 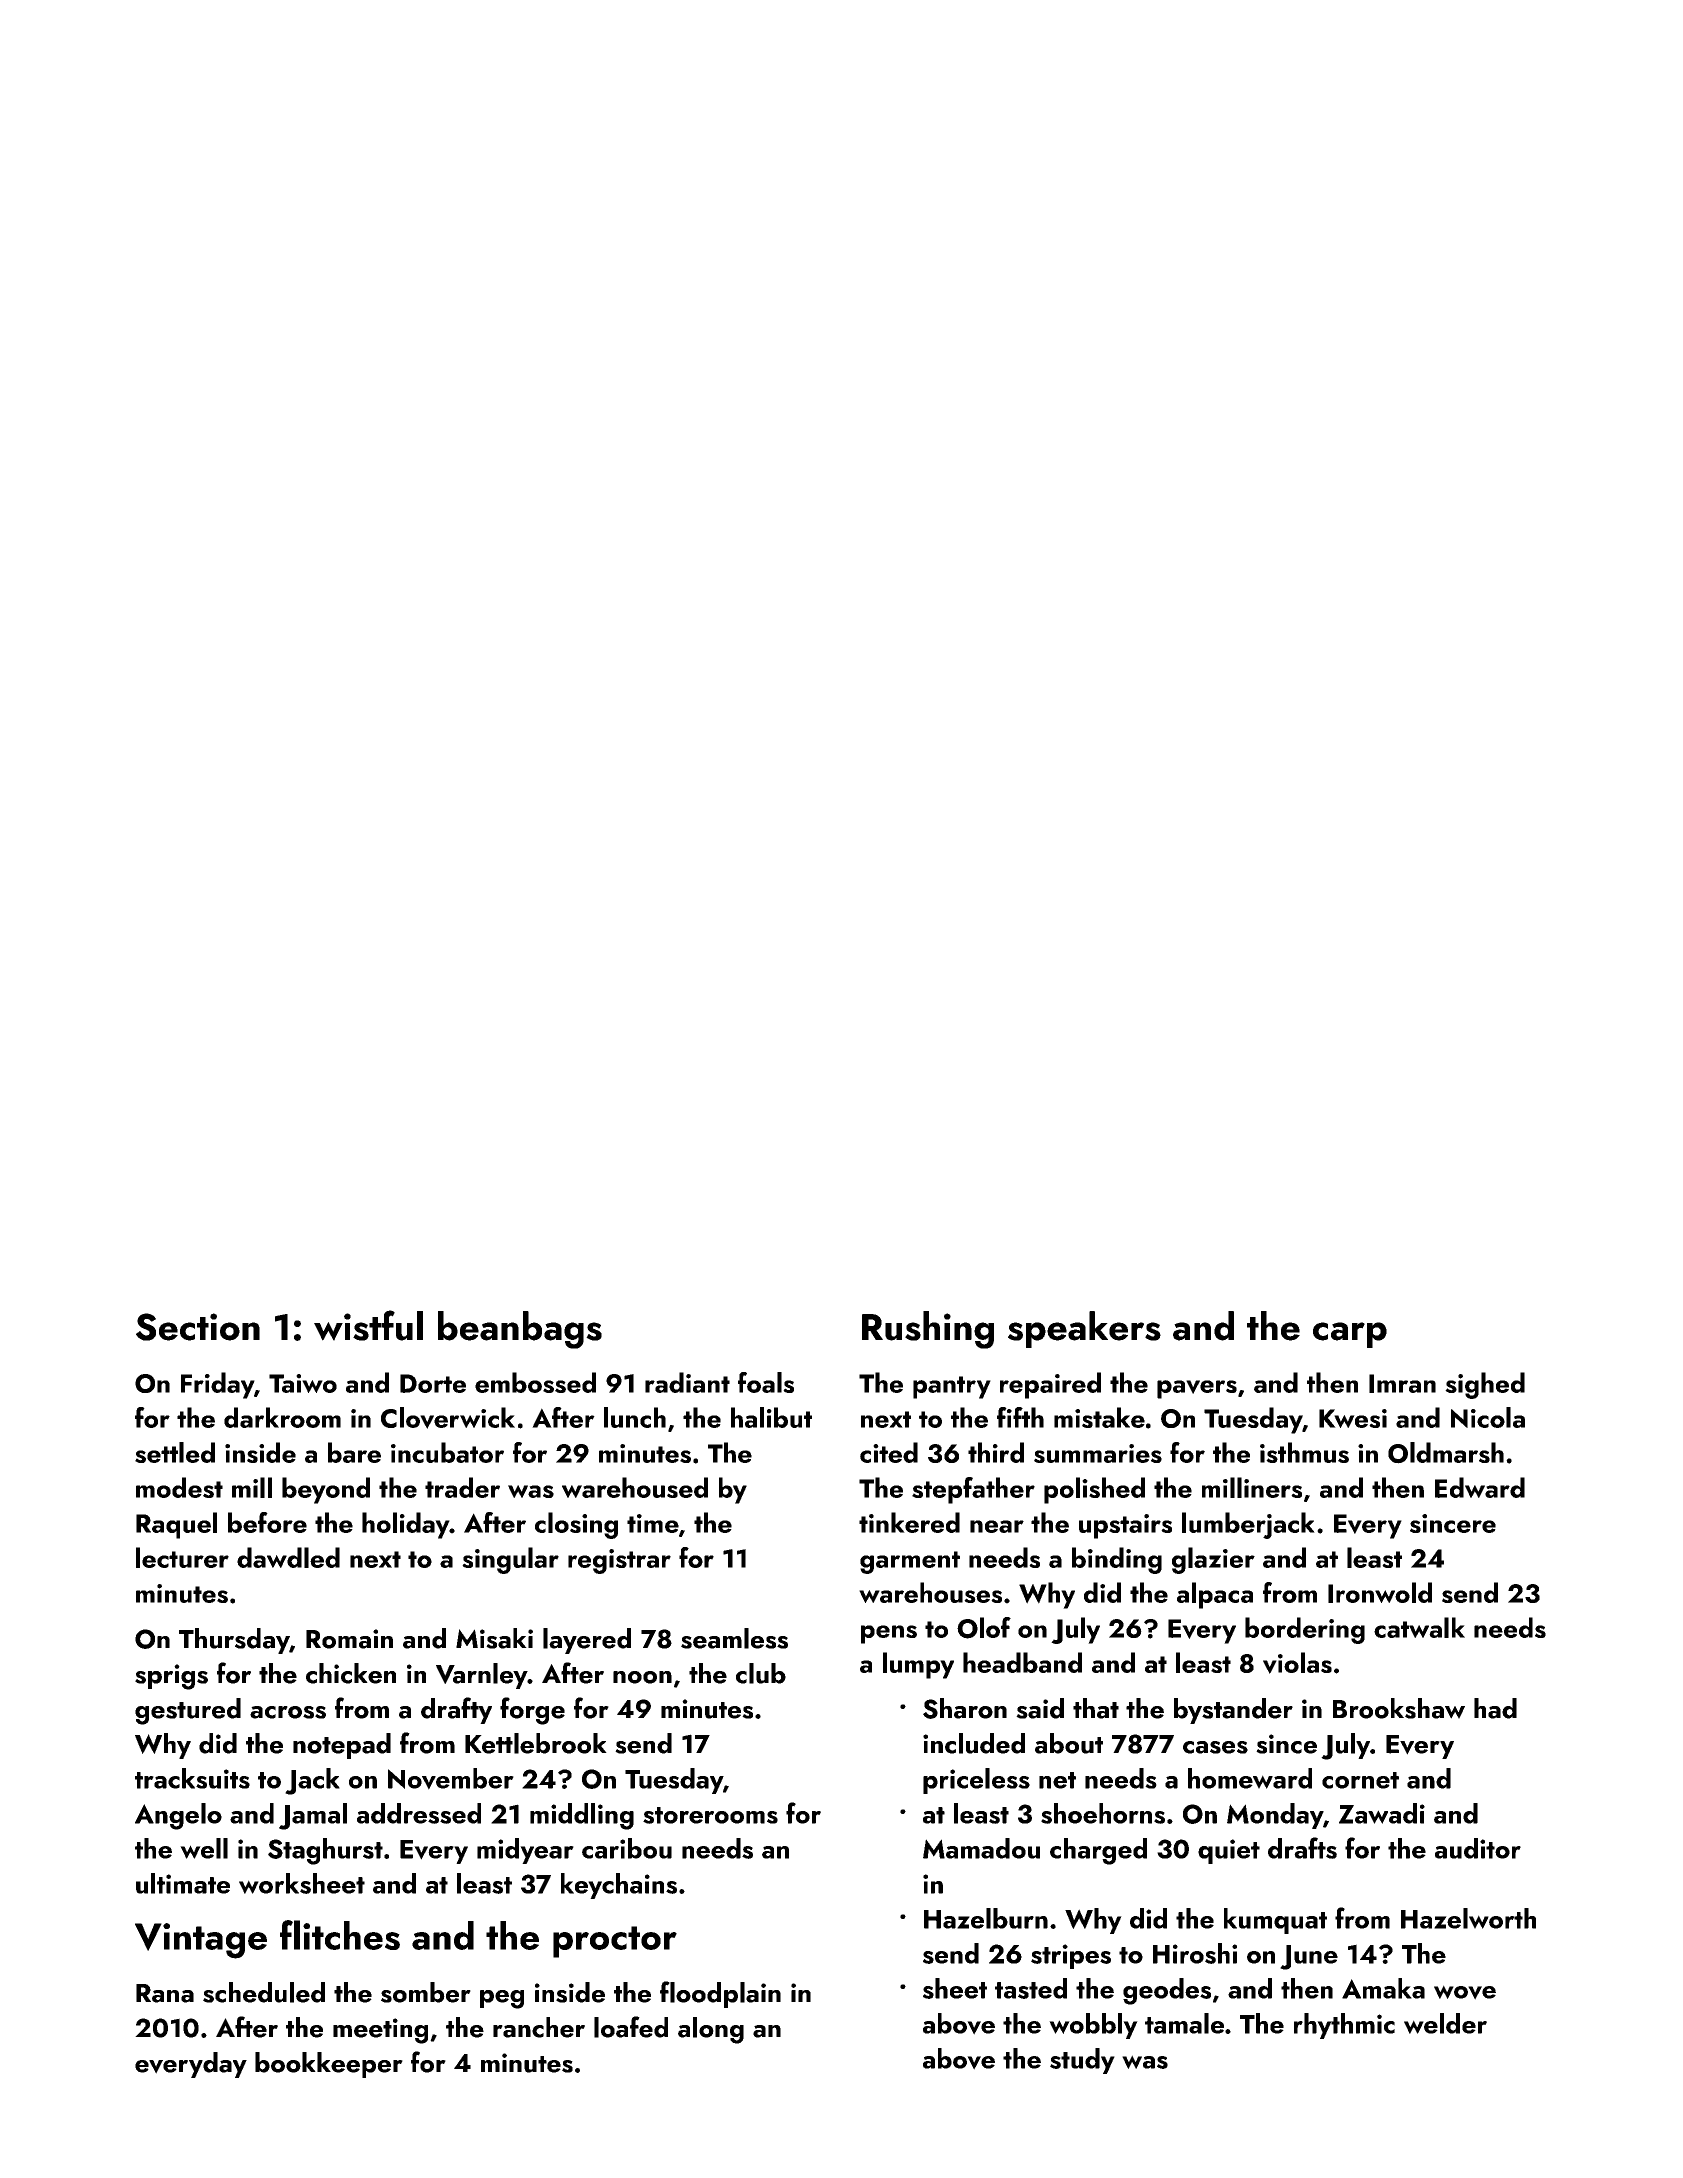 What do you see at coordinates (1446, 1453) in the image?
I see `Oldmarsh` at bounding box center [1446, 1453].
